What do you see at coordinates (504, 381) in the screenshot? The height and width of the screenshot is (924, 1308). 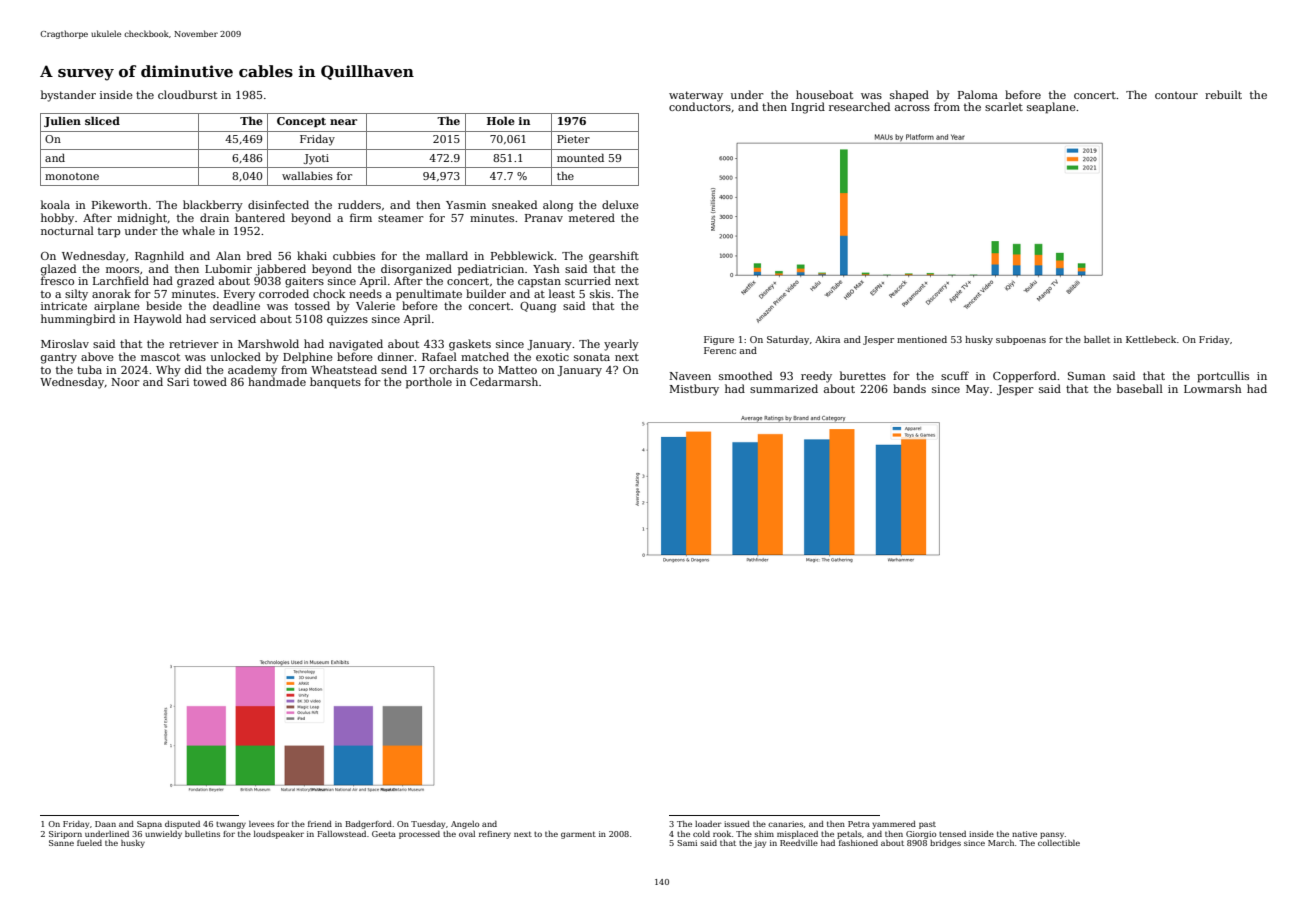 I see `Cedarmarsh` at bounding box center [504, 381].
